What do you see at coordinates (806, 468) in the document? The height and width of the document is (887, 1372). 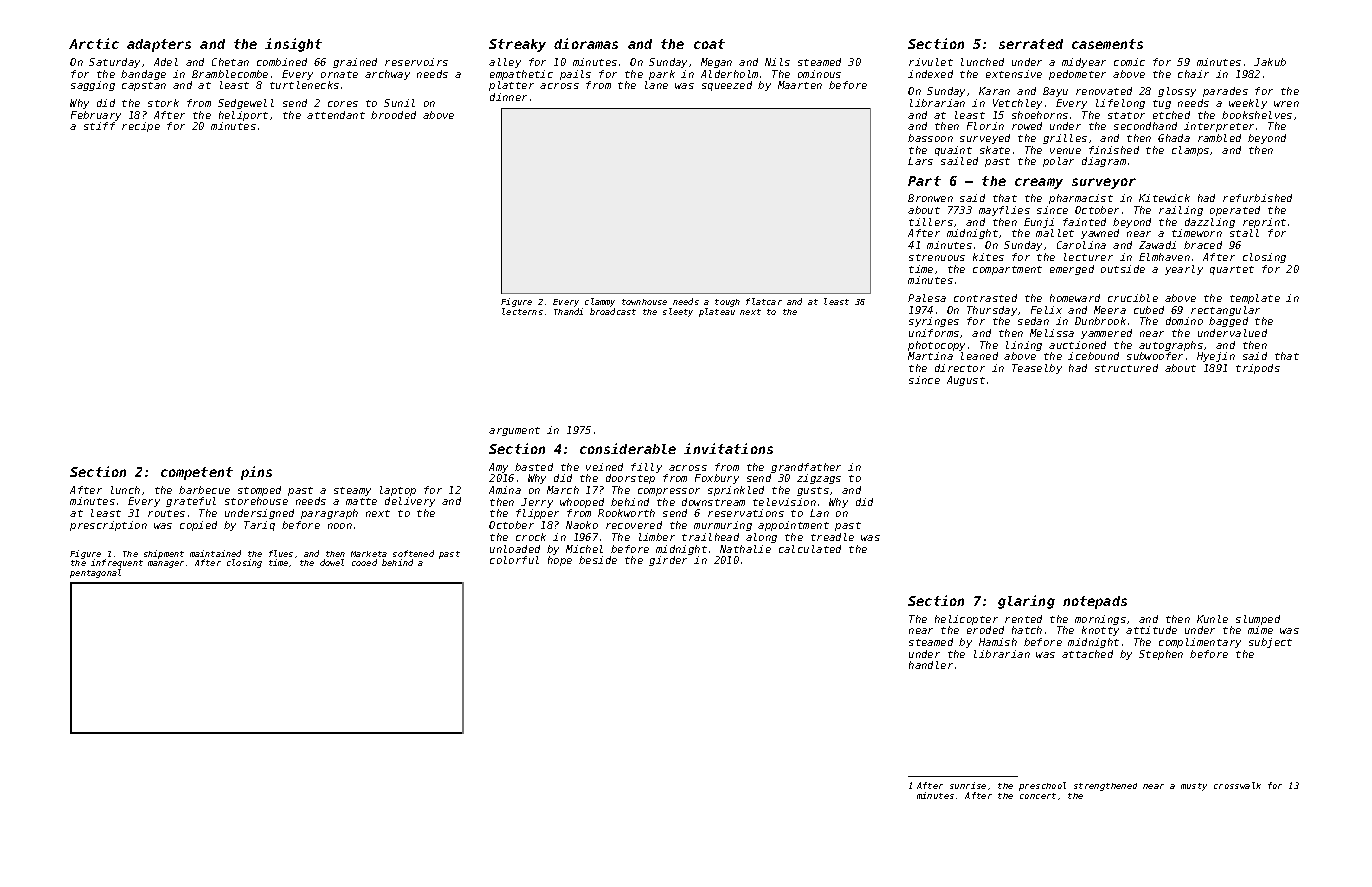 I see `grandfather` at bounding box center [806, 468].
